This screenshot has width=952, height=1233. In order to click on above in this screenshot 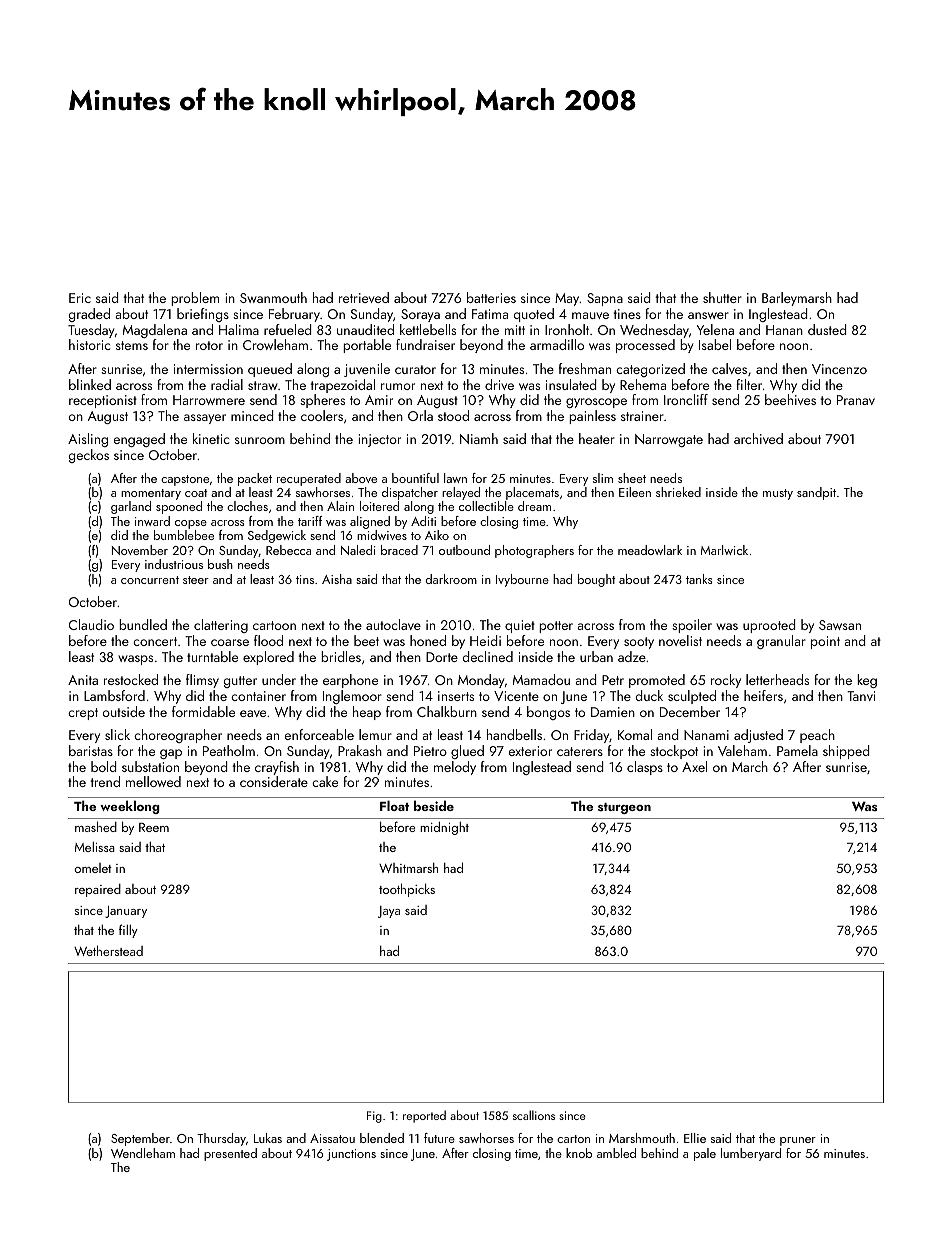, I will do `click(361, 478)`.
